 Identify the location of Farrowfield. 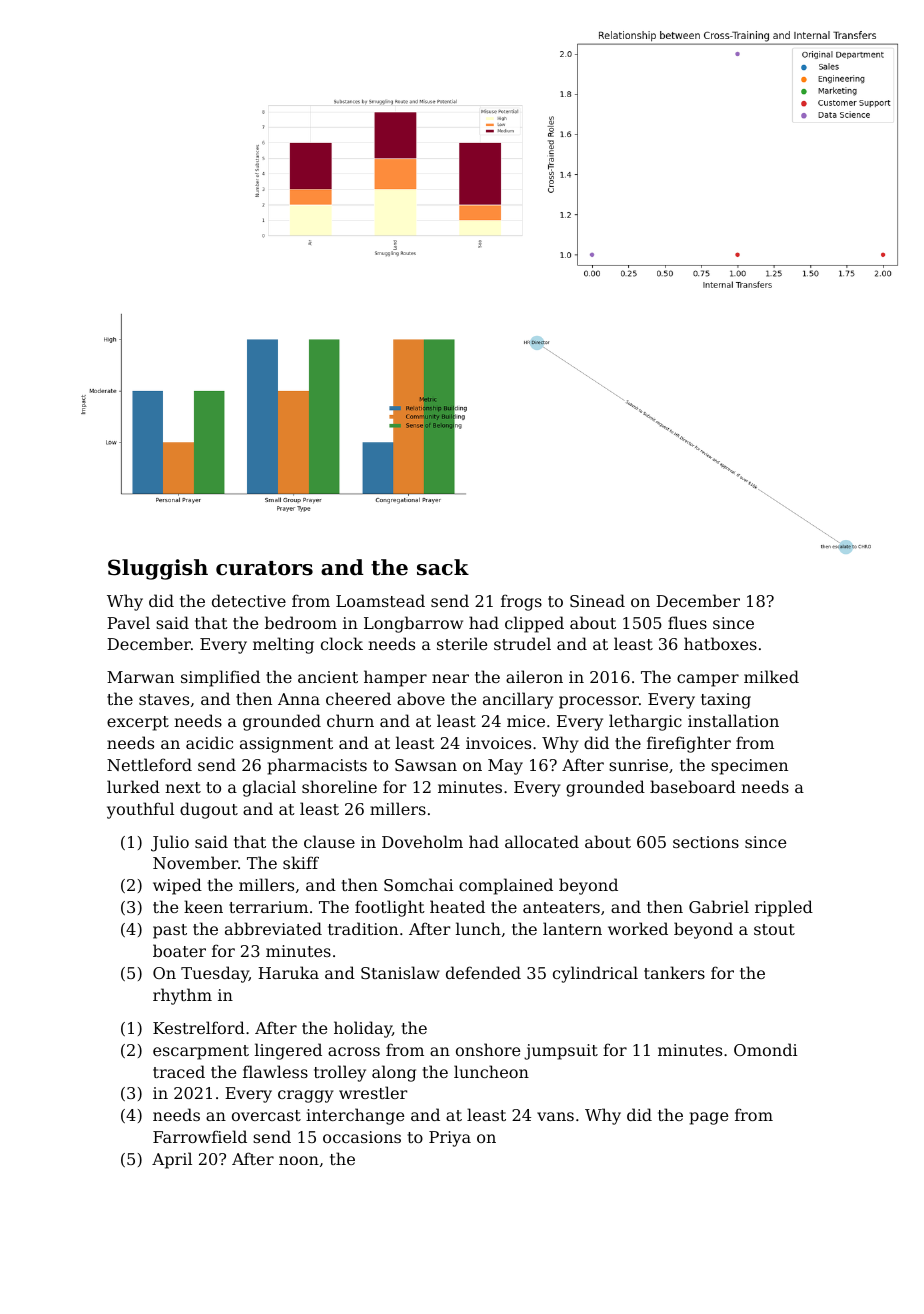
(200, 1136).
